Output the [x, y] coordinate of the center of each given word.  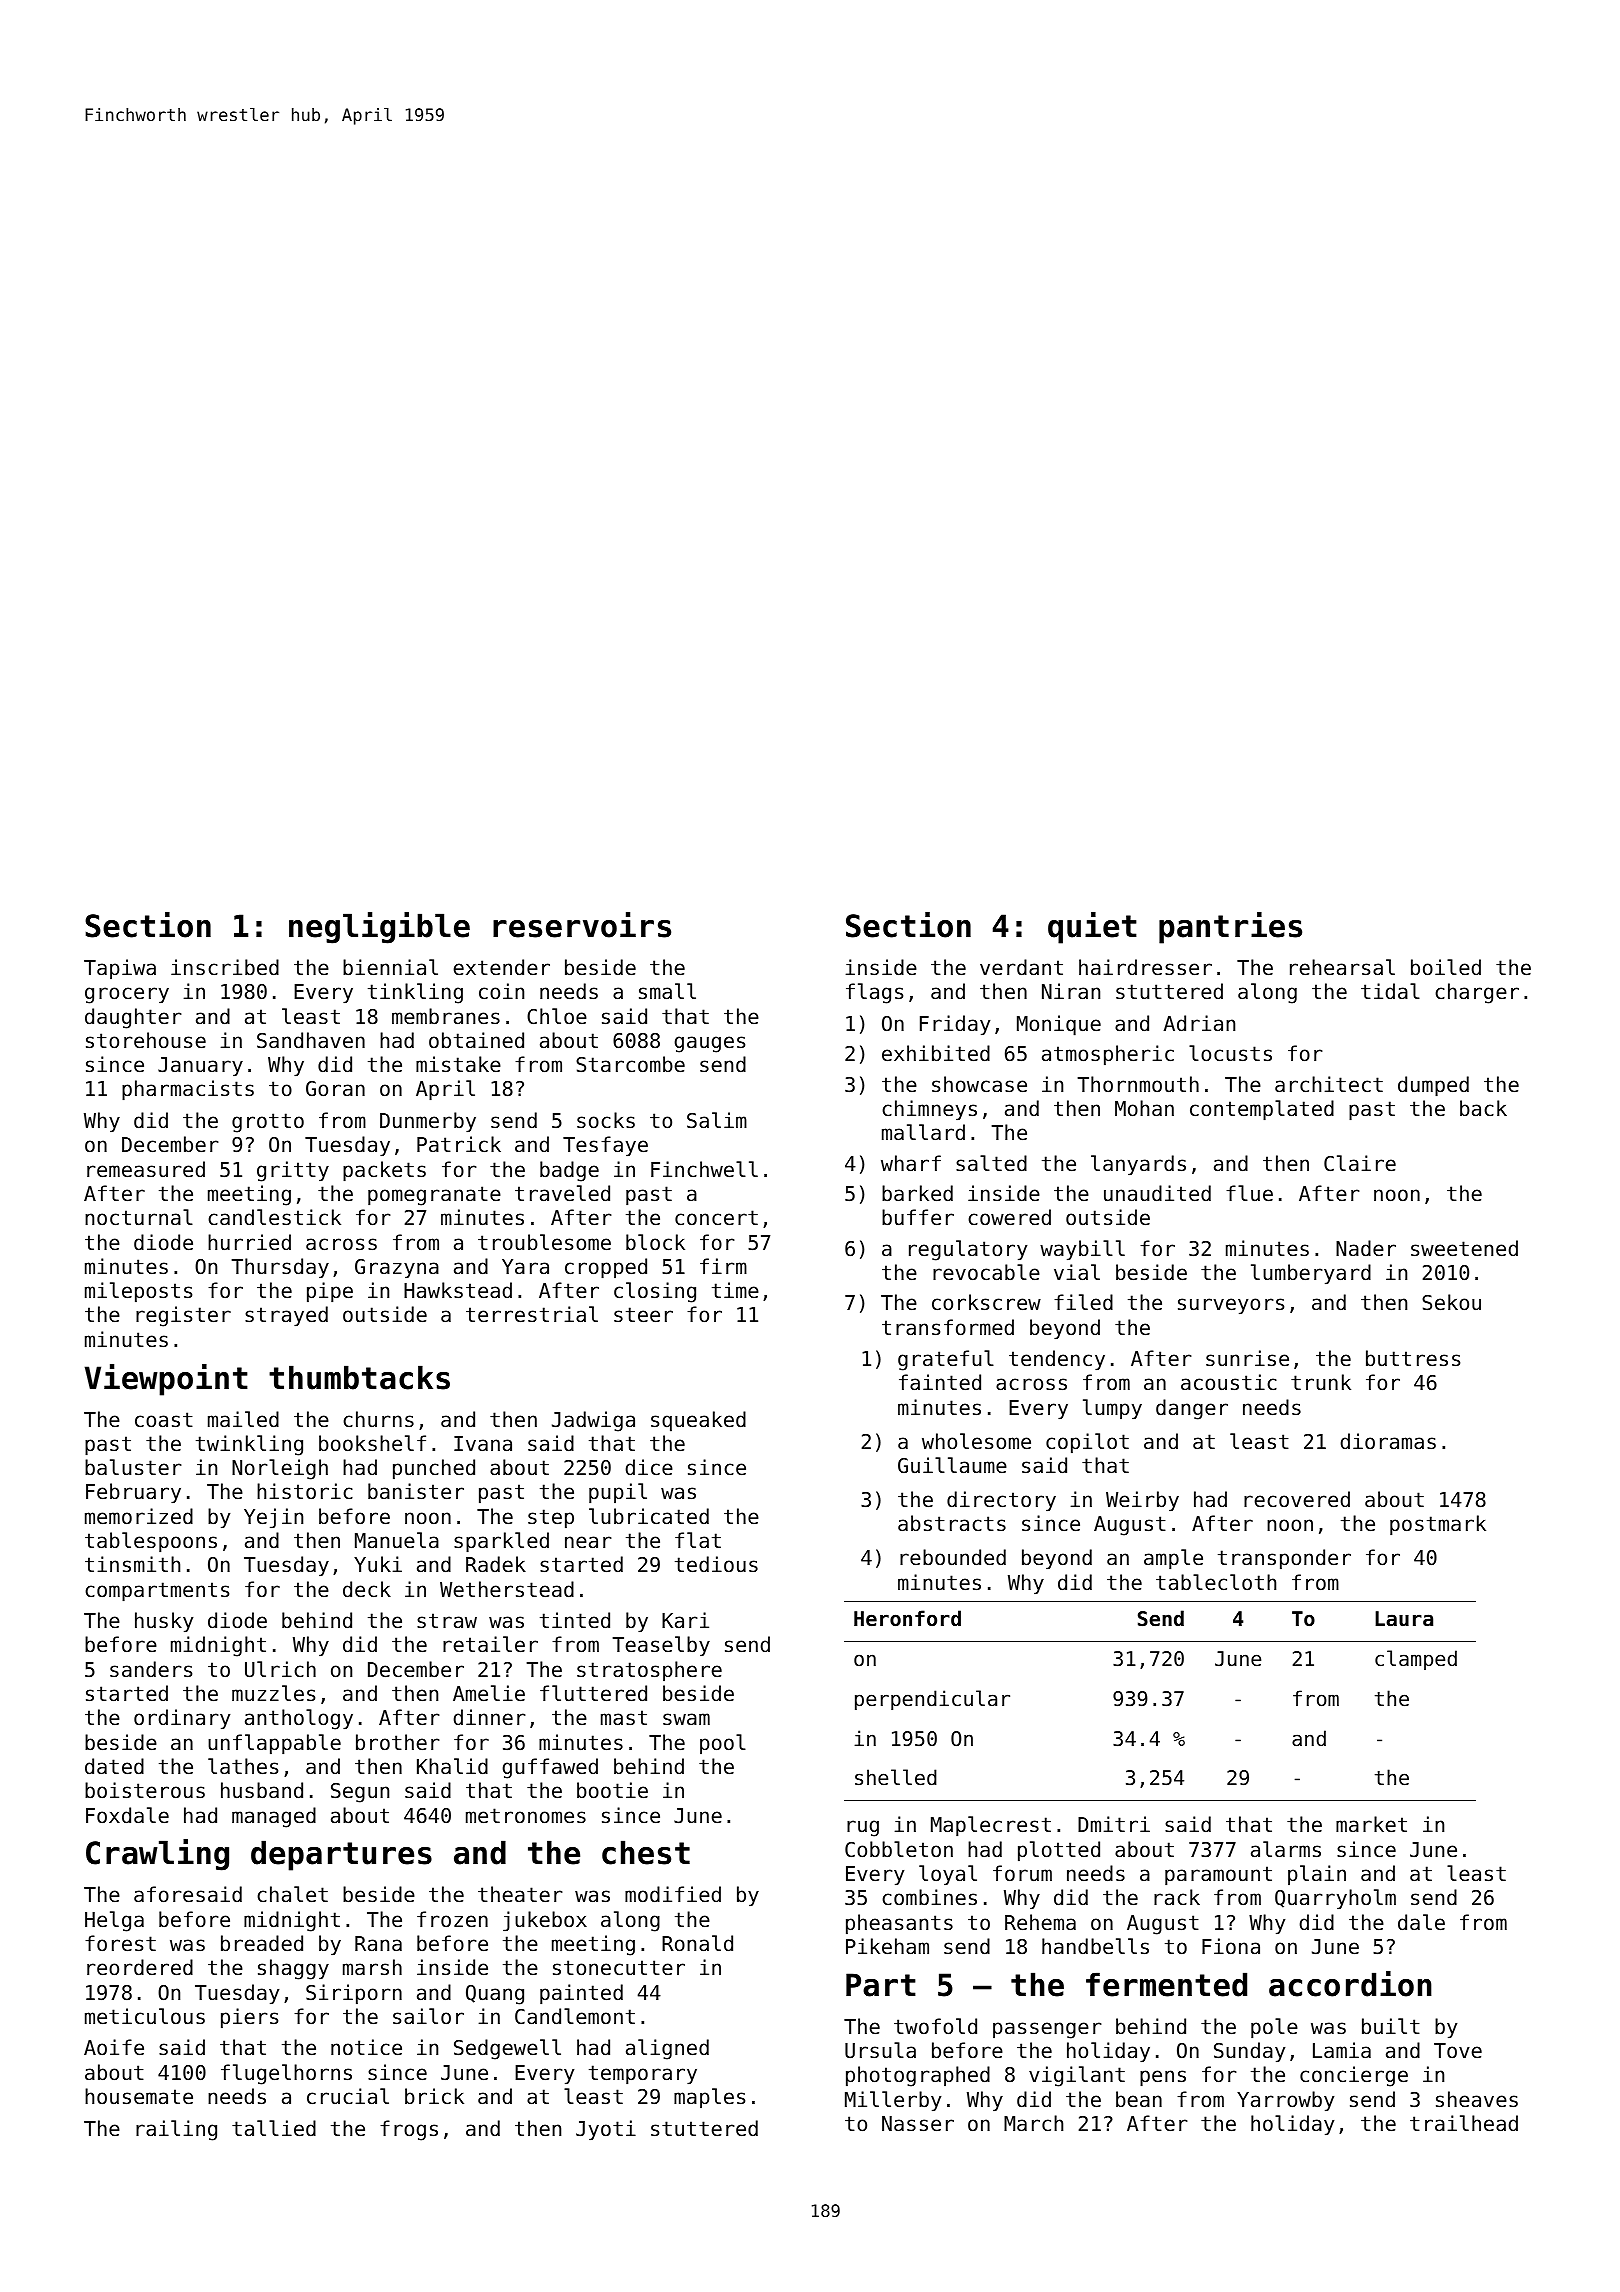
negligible [379, 928]
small [667, 991]
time [735, 1290]
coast [164, 1420]
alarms [1286, 1849]
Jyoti [606, 2130]
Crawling [157, 1855]
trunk [1321, 1382]
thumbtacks [359, 1377]
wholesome [976, 1441]
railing [176, 2130]
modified [673, 1894]
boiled [1446, 967]
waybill [1082, 1250]
